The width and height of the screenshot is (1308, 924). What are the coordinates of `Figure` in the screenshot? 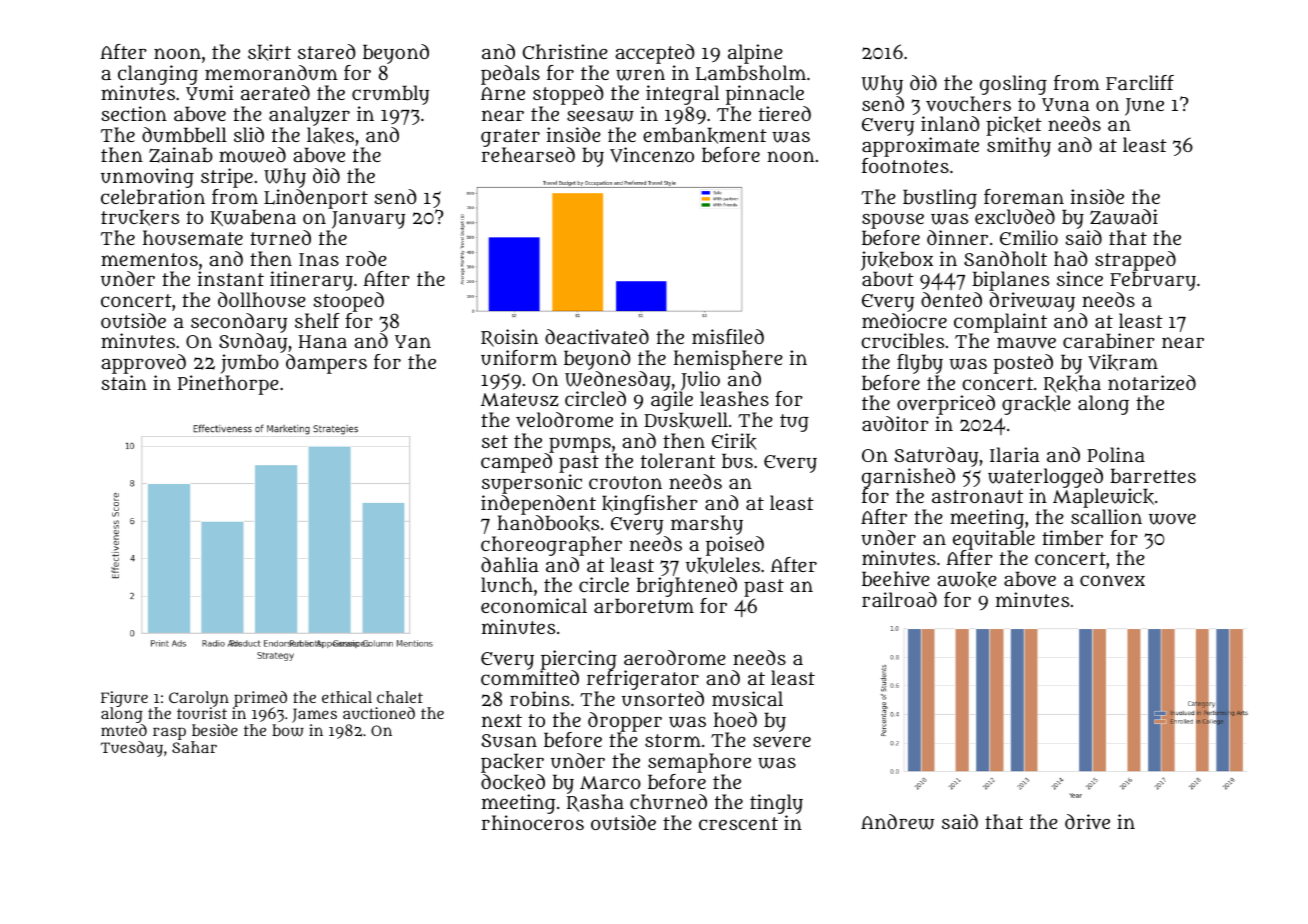 It's located at (124, 699).
